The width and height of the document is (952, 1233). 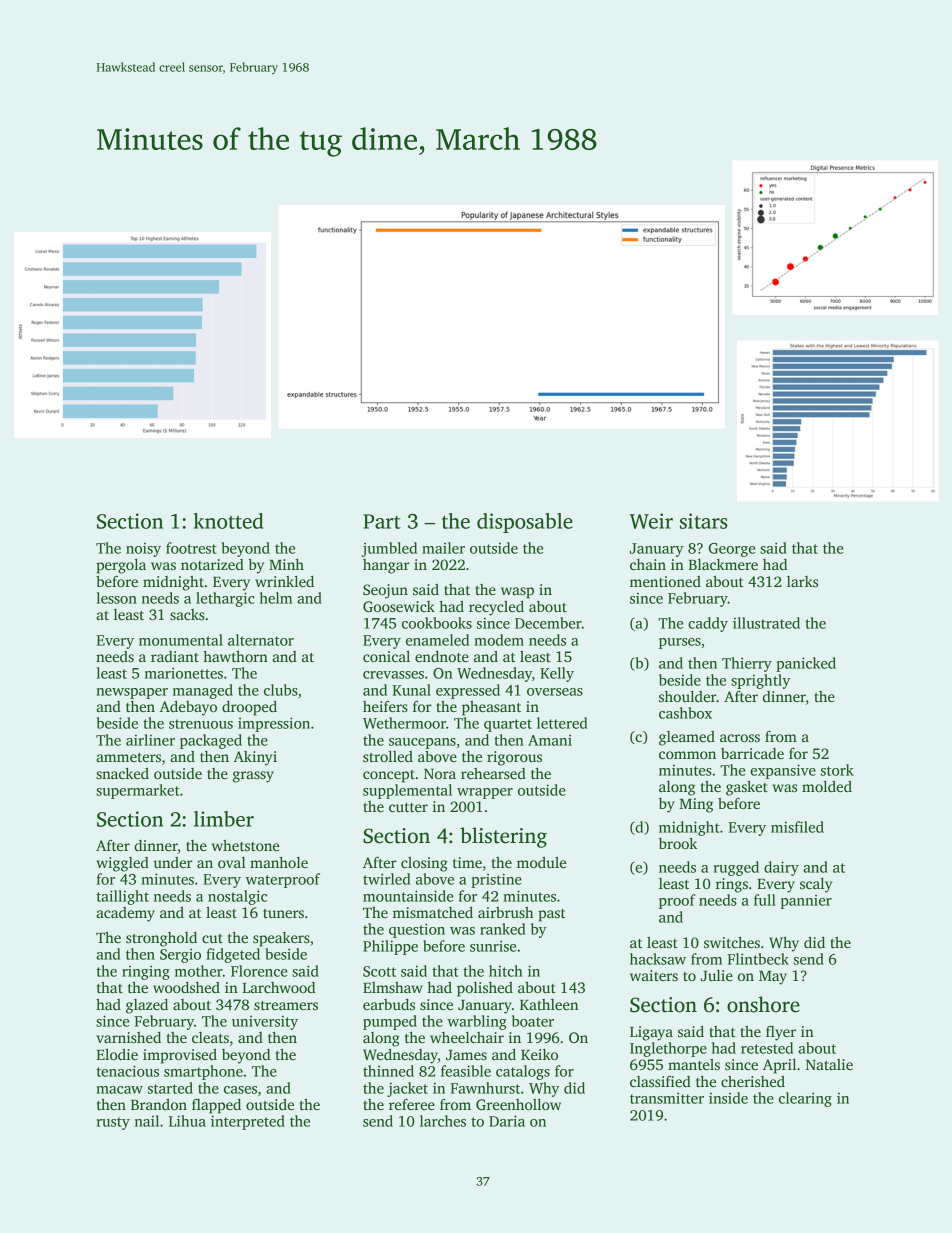 What do you see at coordinates (805, 1099) in the document?
I see `clearing` at bounding box center [805, 1099].
